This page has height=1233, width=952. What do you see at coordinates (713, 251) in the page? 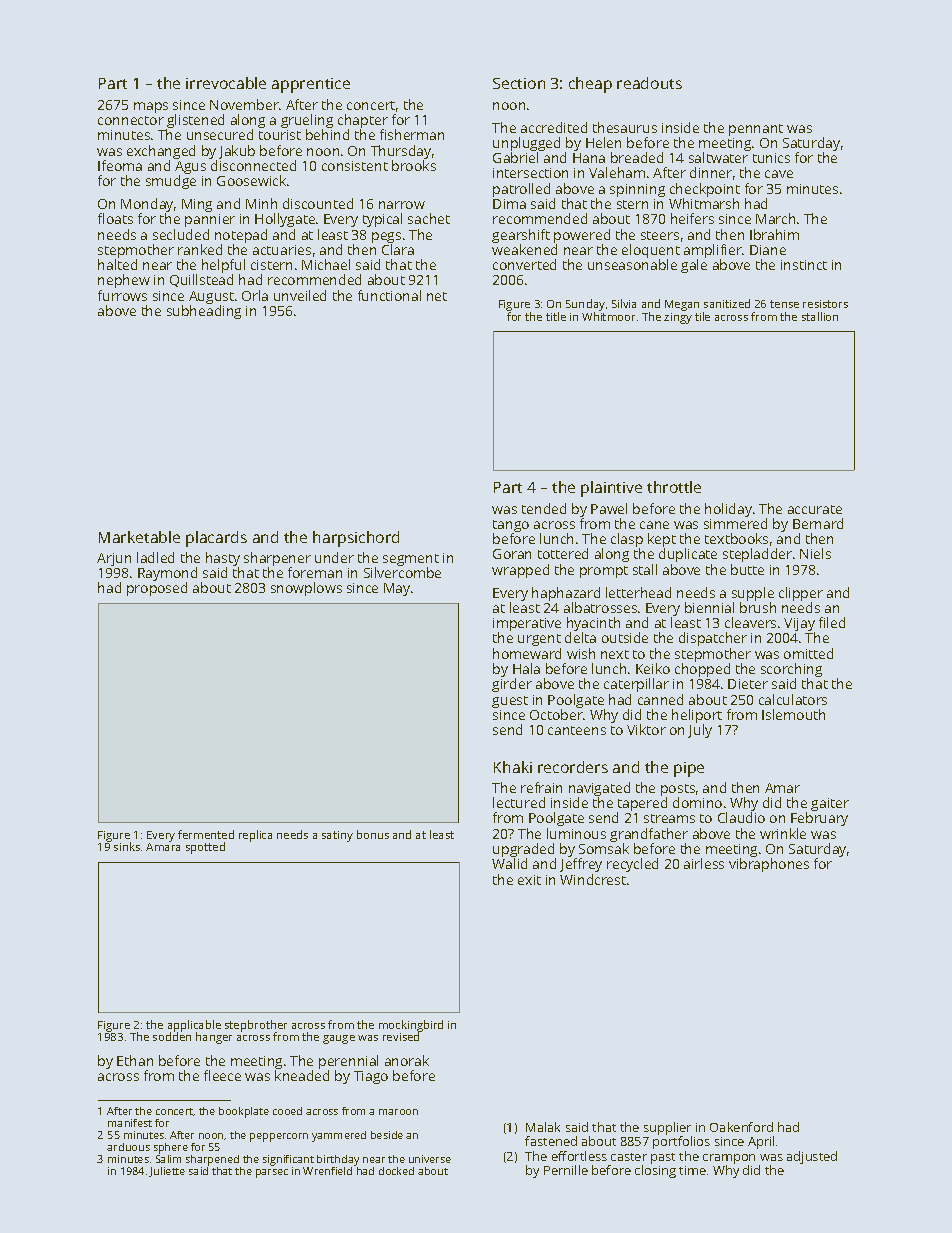
I see `amplifier` at bounding box center [713, 251].
